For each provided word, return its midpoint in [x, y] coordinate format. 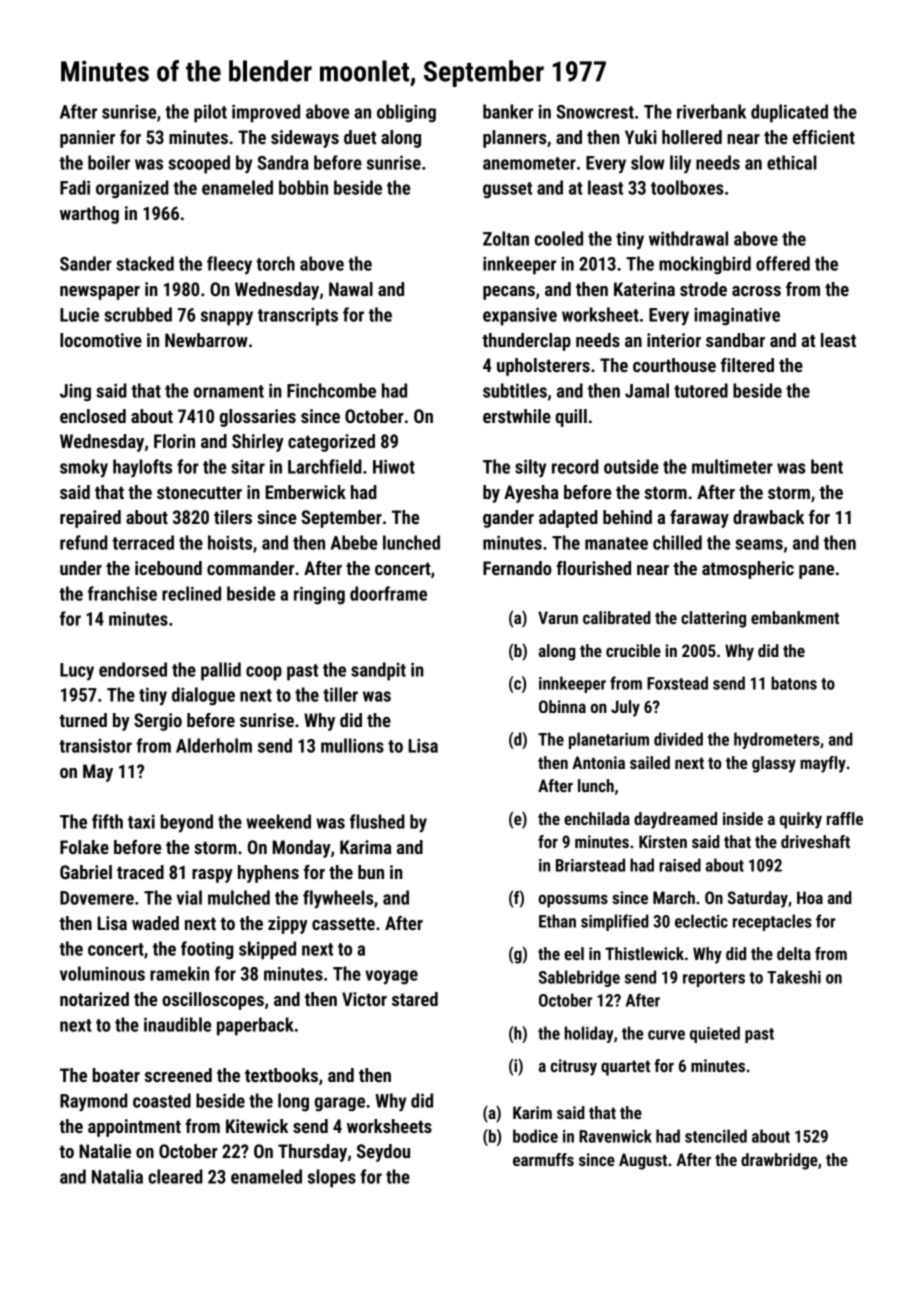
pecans [509, 293]
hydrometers [777, 740]
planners [515, 139]
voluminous [102, 973]
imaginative [737, 316]
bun [371, 872]
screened [178, 1075]
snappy [227, 318]
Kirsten [663, 841]
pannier [87, 139]
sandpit [378, 671]
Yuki [641, 137]
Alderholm [214, 745]
